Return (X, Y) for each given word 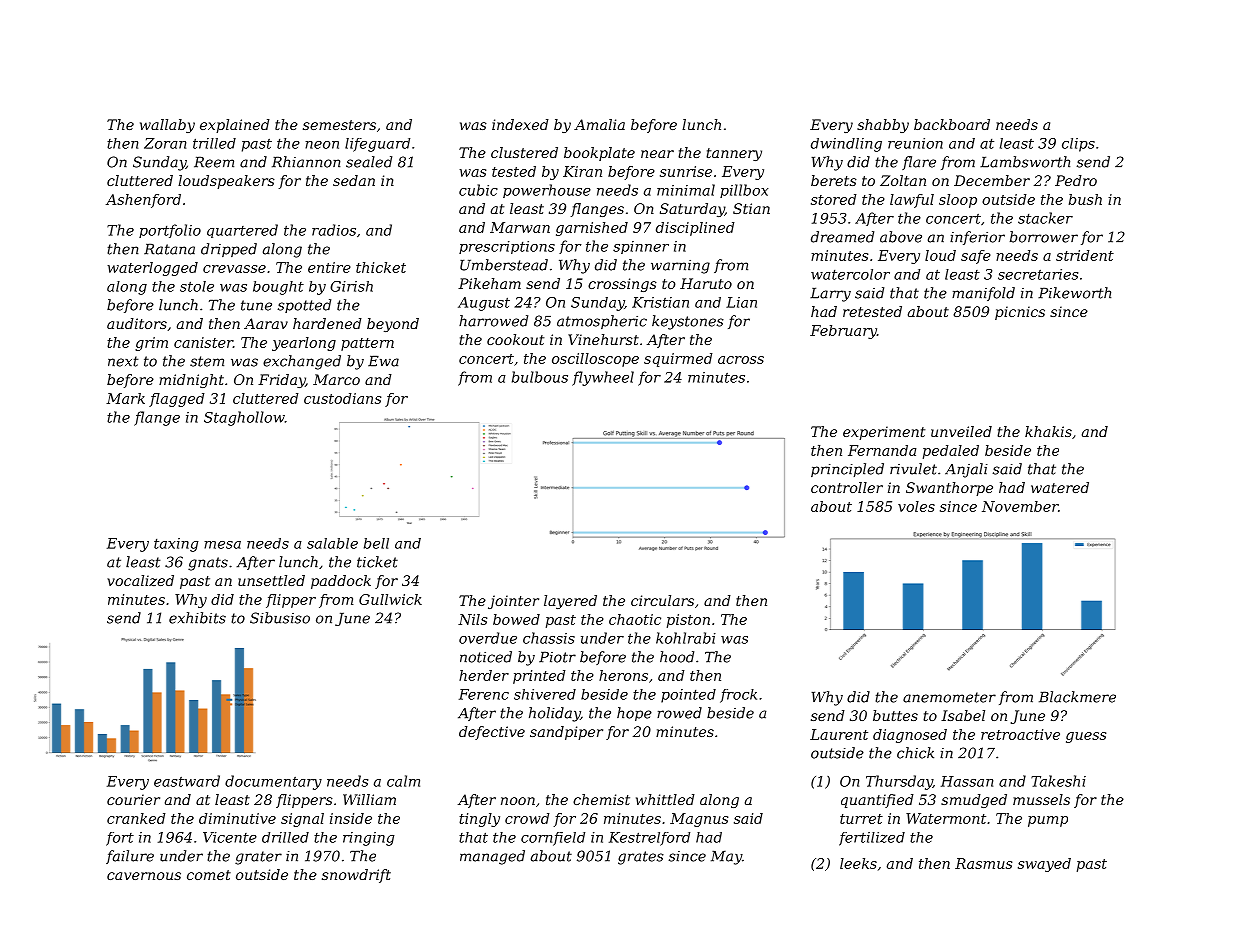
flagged (177, 400)
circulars (662, 600)
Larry (830, 295)
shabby (883, 126)
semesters (339, 125)
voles (916, 506)
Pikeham (489, 283)
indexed (520, 124)
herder (484, 675)
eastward (187, 781)
